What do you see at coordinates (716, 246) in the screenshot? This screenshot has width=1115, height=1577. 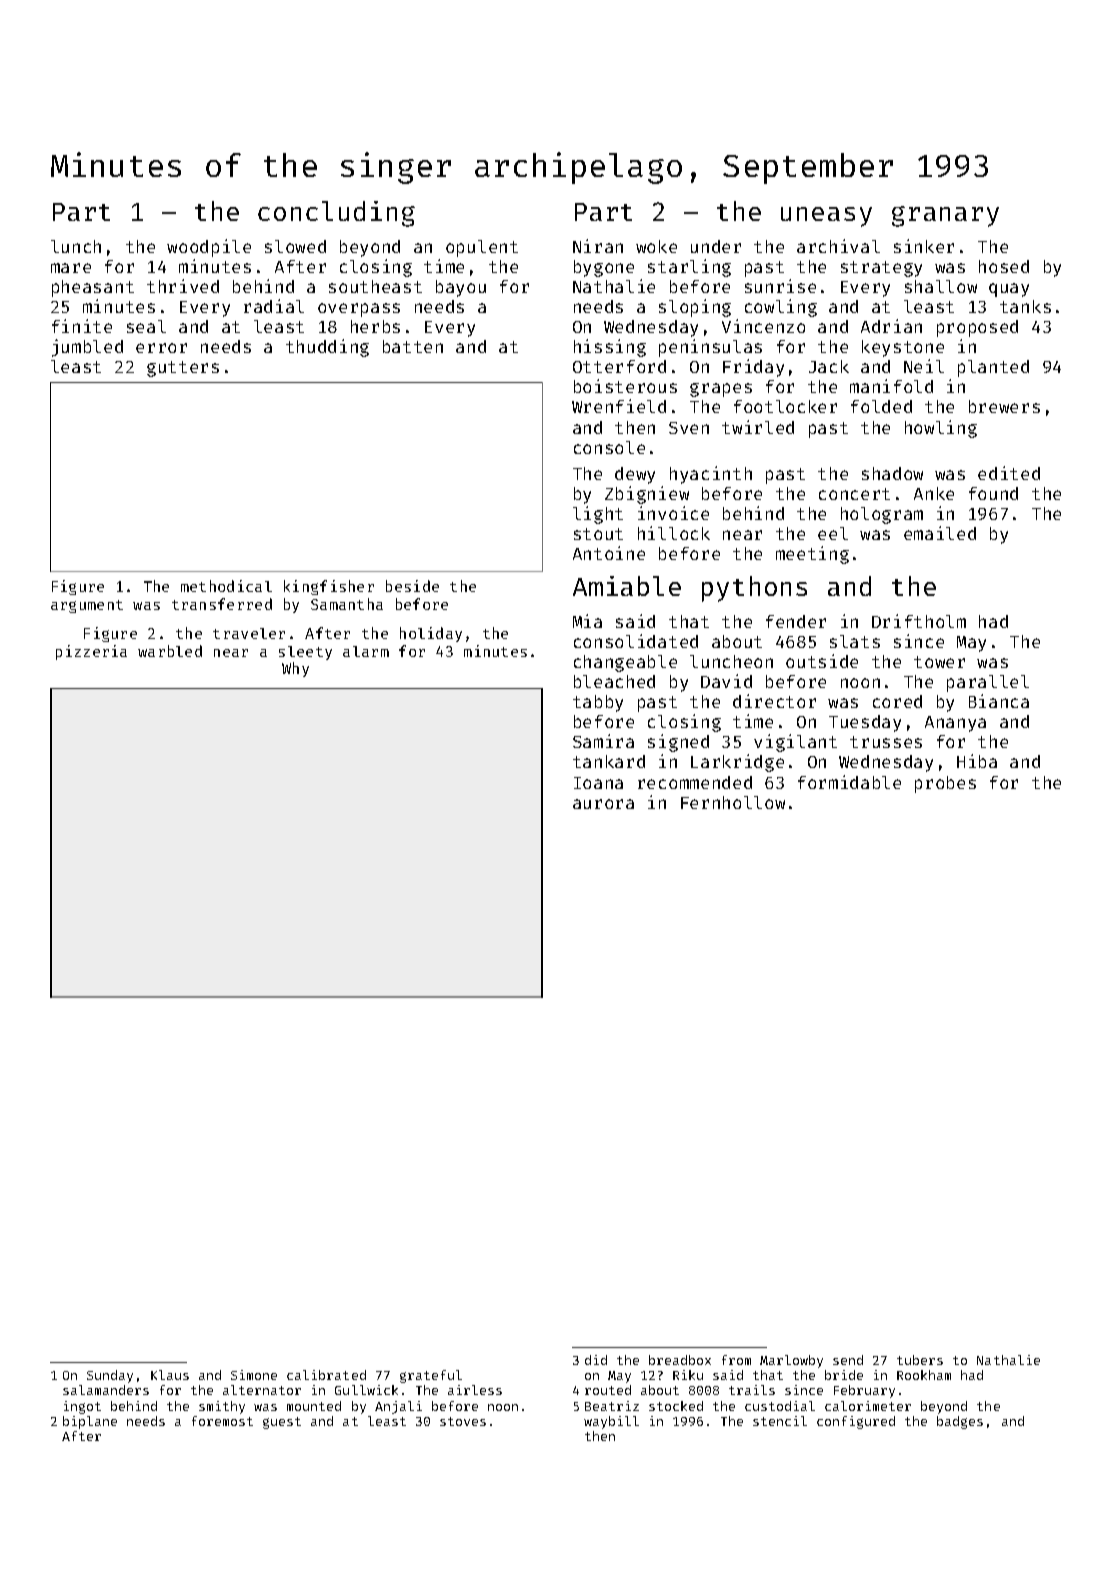 I see `under` at bounding box center [716, 246].
